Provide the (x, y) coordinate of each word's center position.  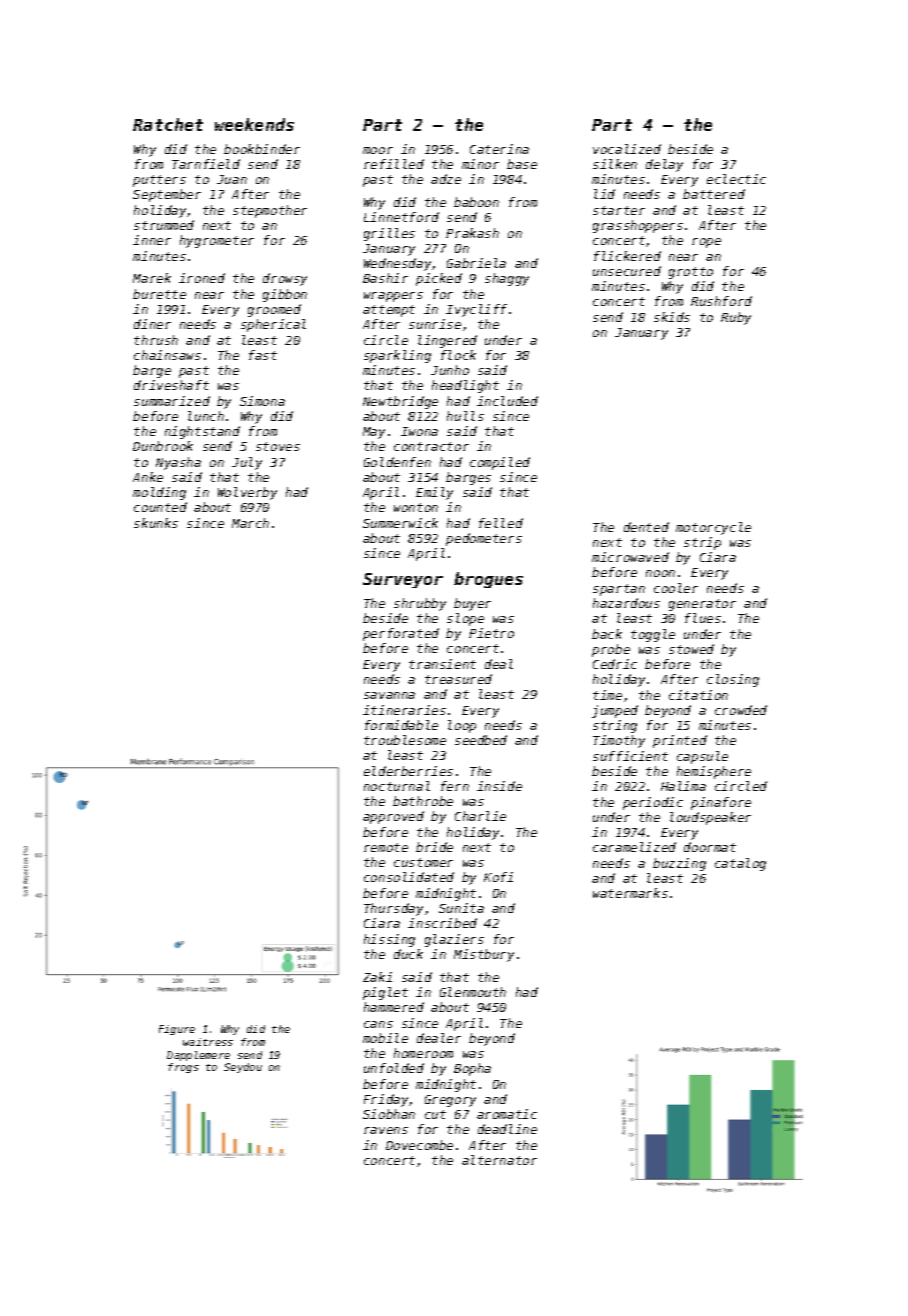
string (615, 726)
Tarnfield (206, 164)
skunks (156, 523)
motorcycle (713, 528)
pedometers (484, 539)
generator (702, 605)
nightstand (202, 432)
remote (386, 847)
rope (706, 243)
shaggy (507, 279)
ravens (386, 1130)
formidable (401, 725)
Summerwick (400, 523)
